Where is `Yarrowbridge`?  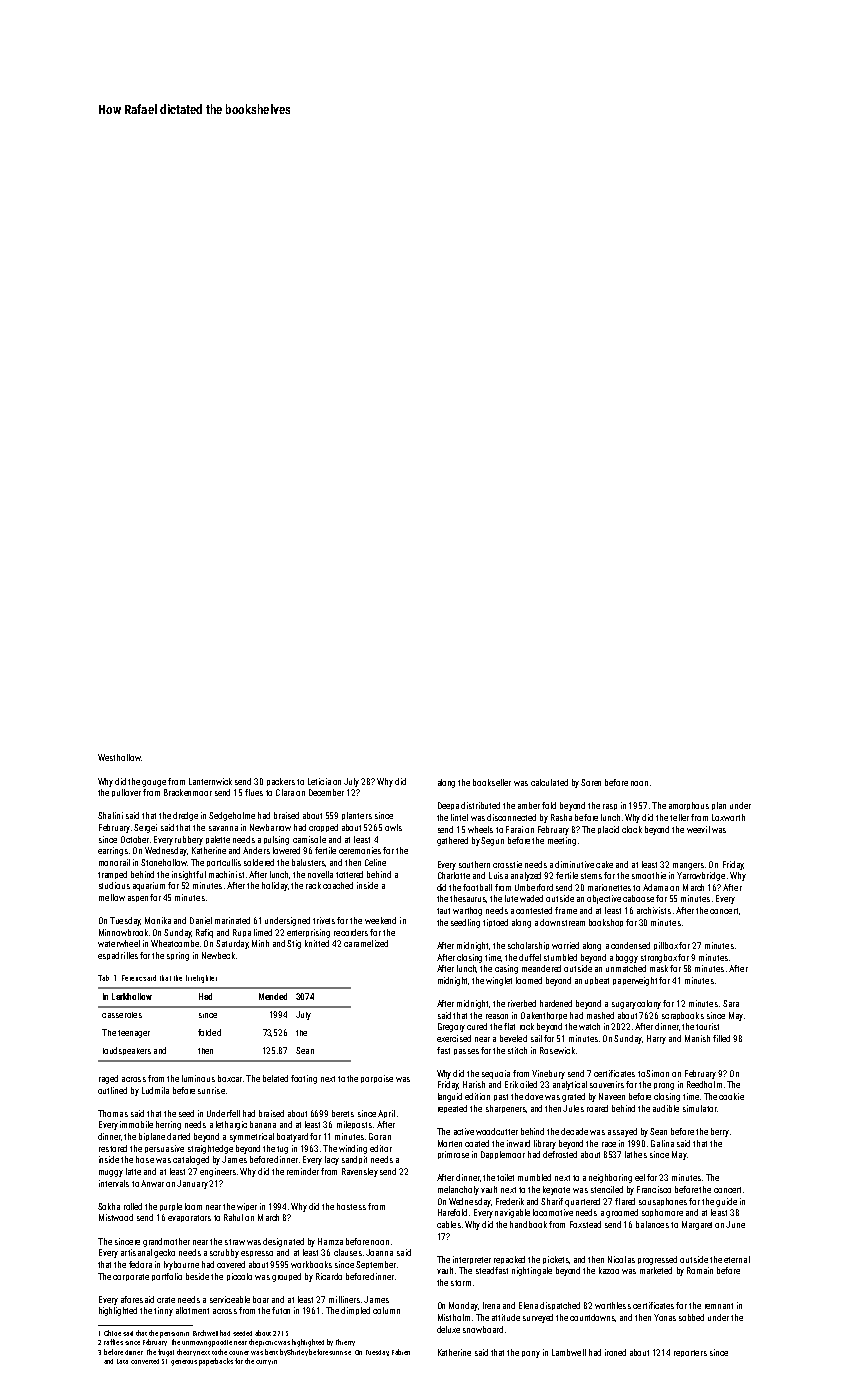
Yarrowbridge is located at coordinates (701, 876).
